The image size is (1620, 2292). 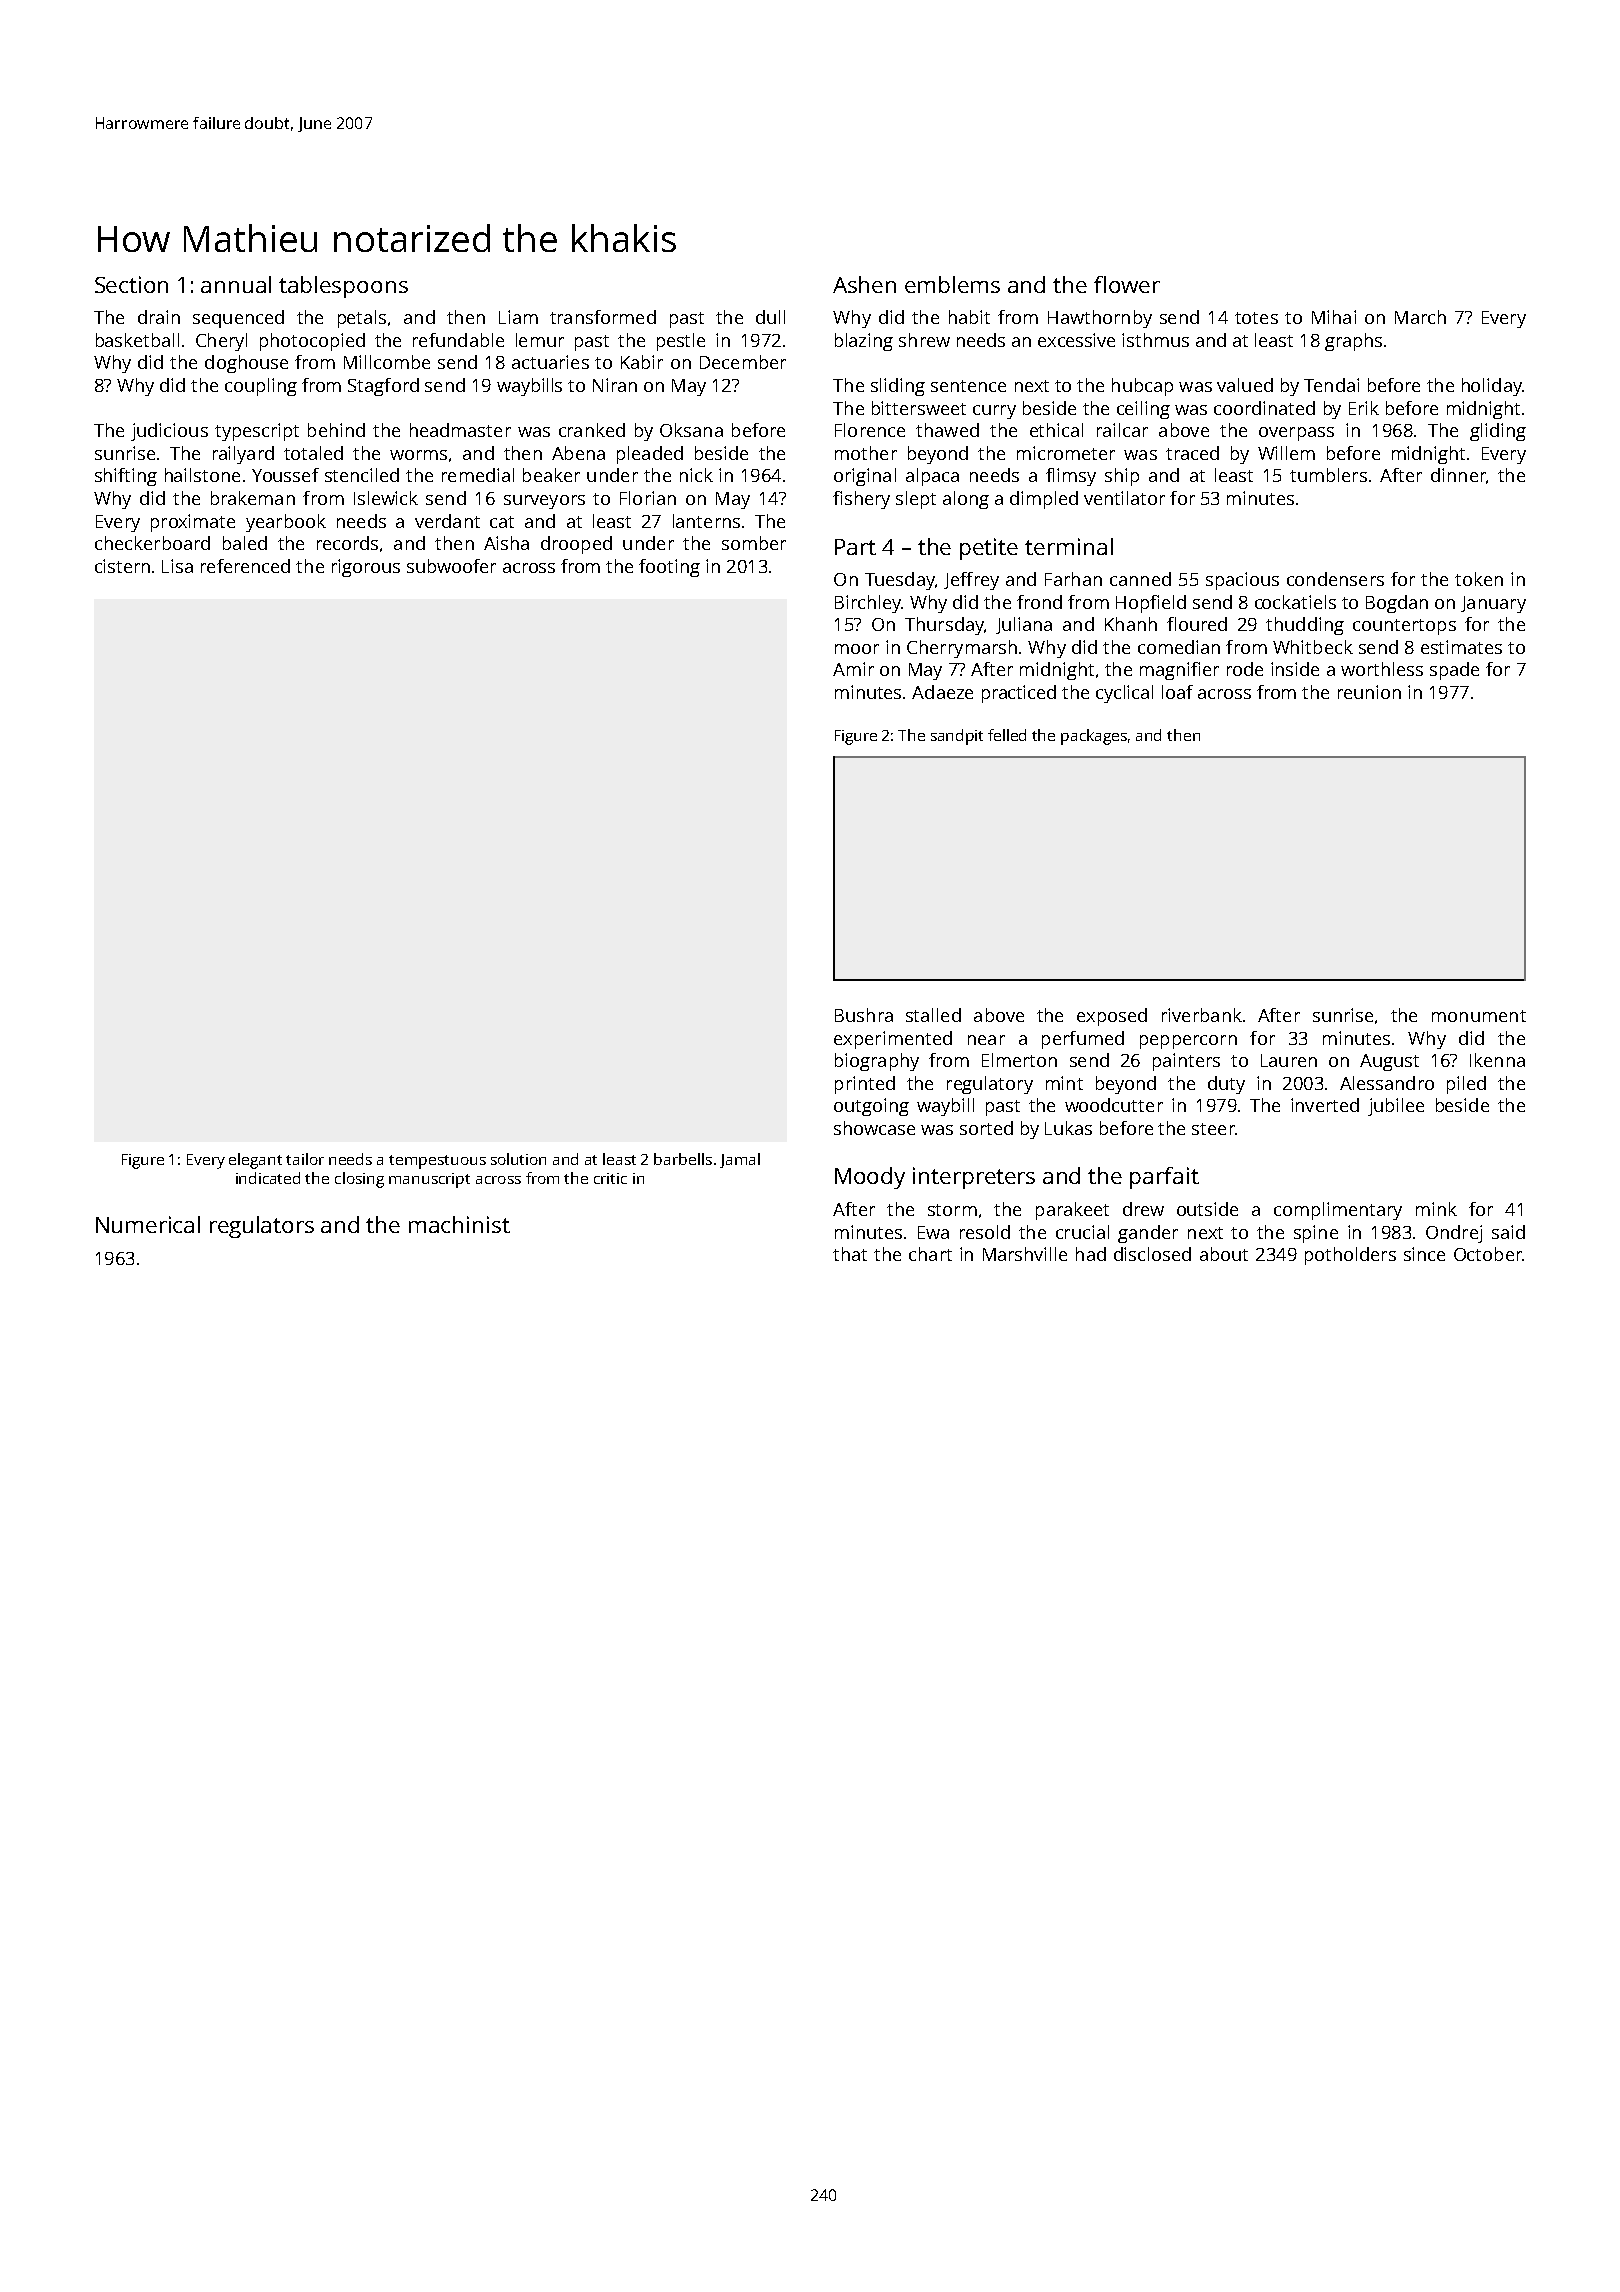 What do you see at coordinates (603, 317) in the screenshot?
I see `transformed` at bounding box center [603, 317].
